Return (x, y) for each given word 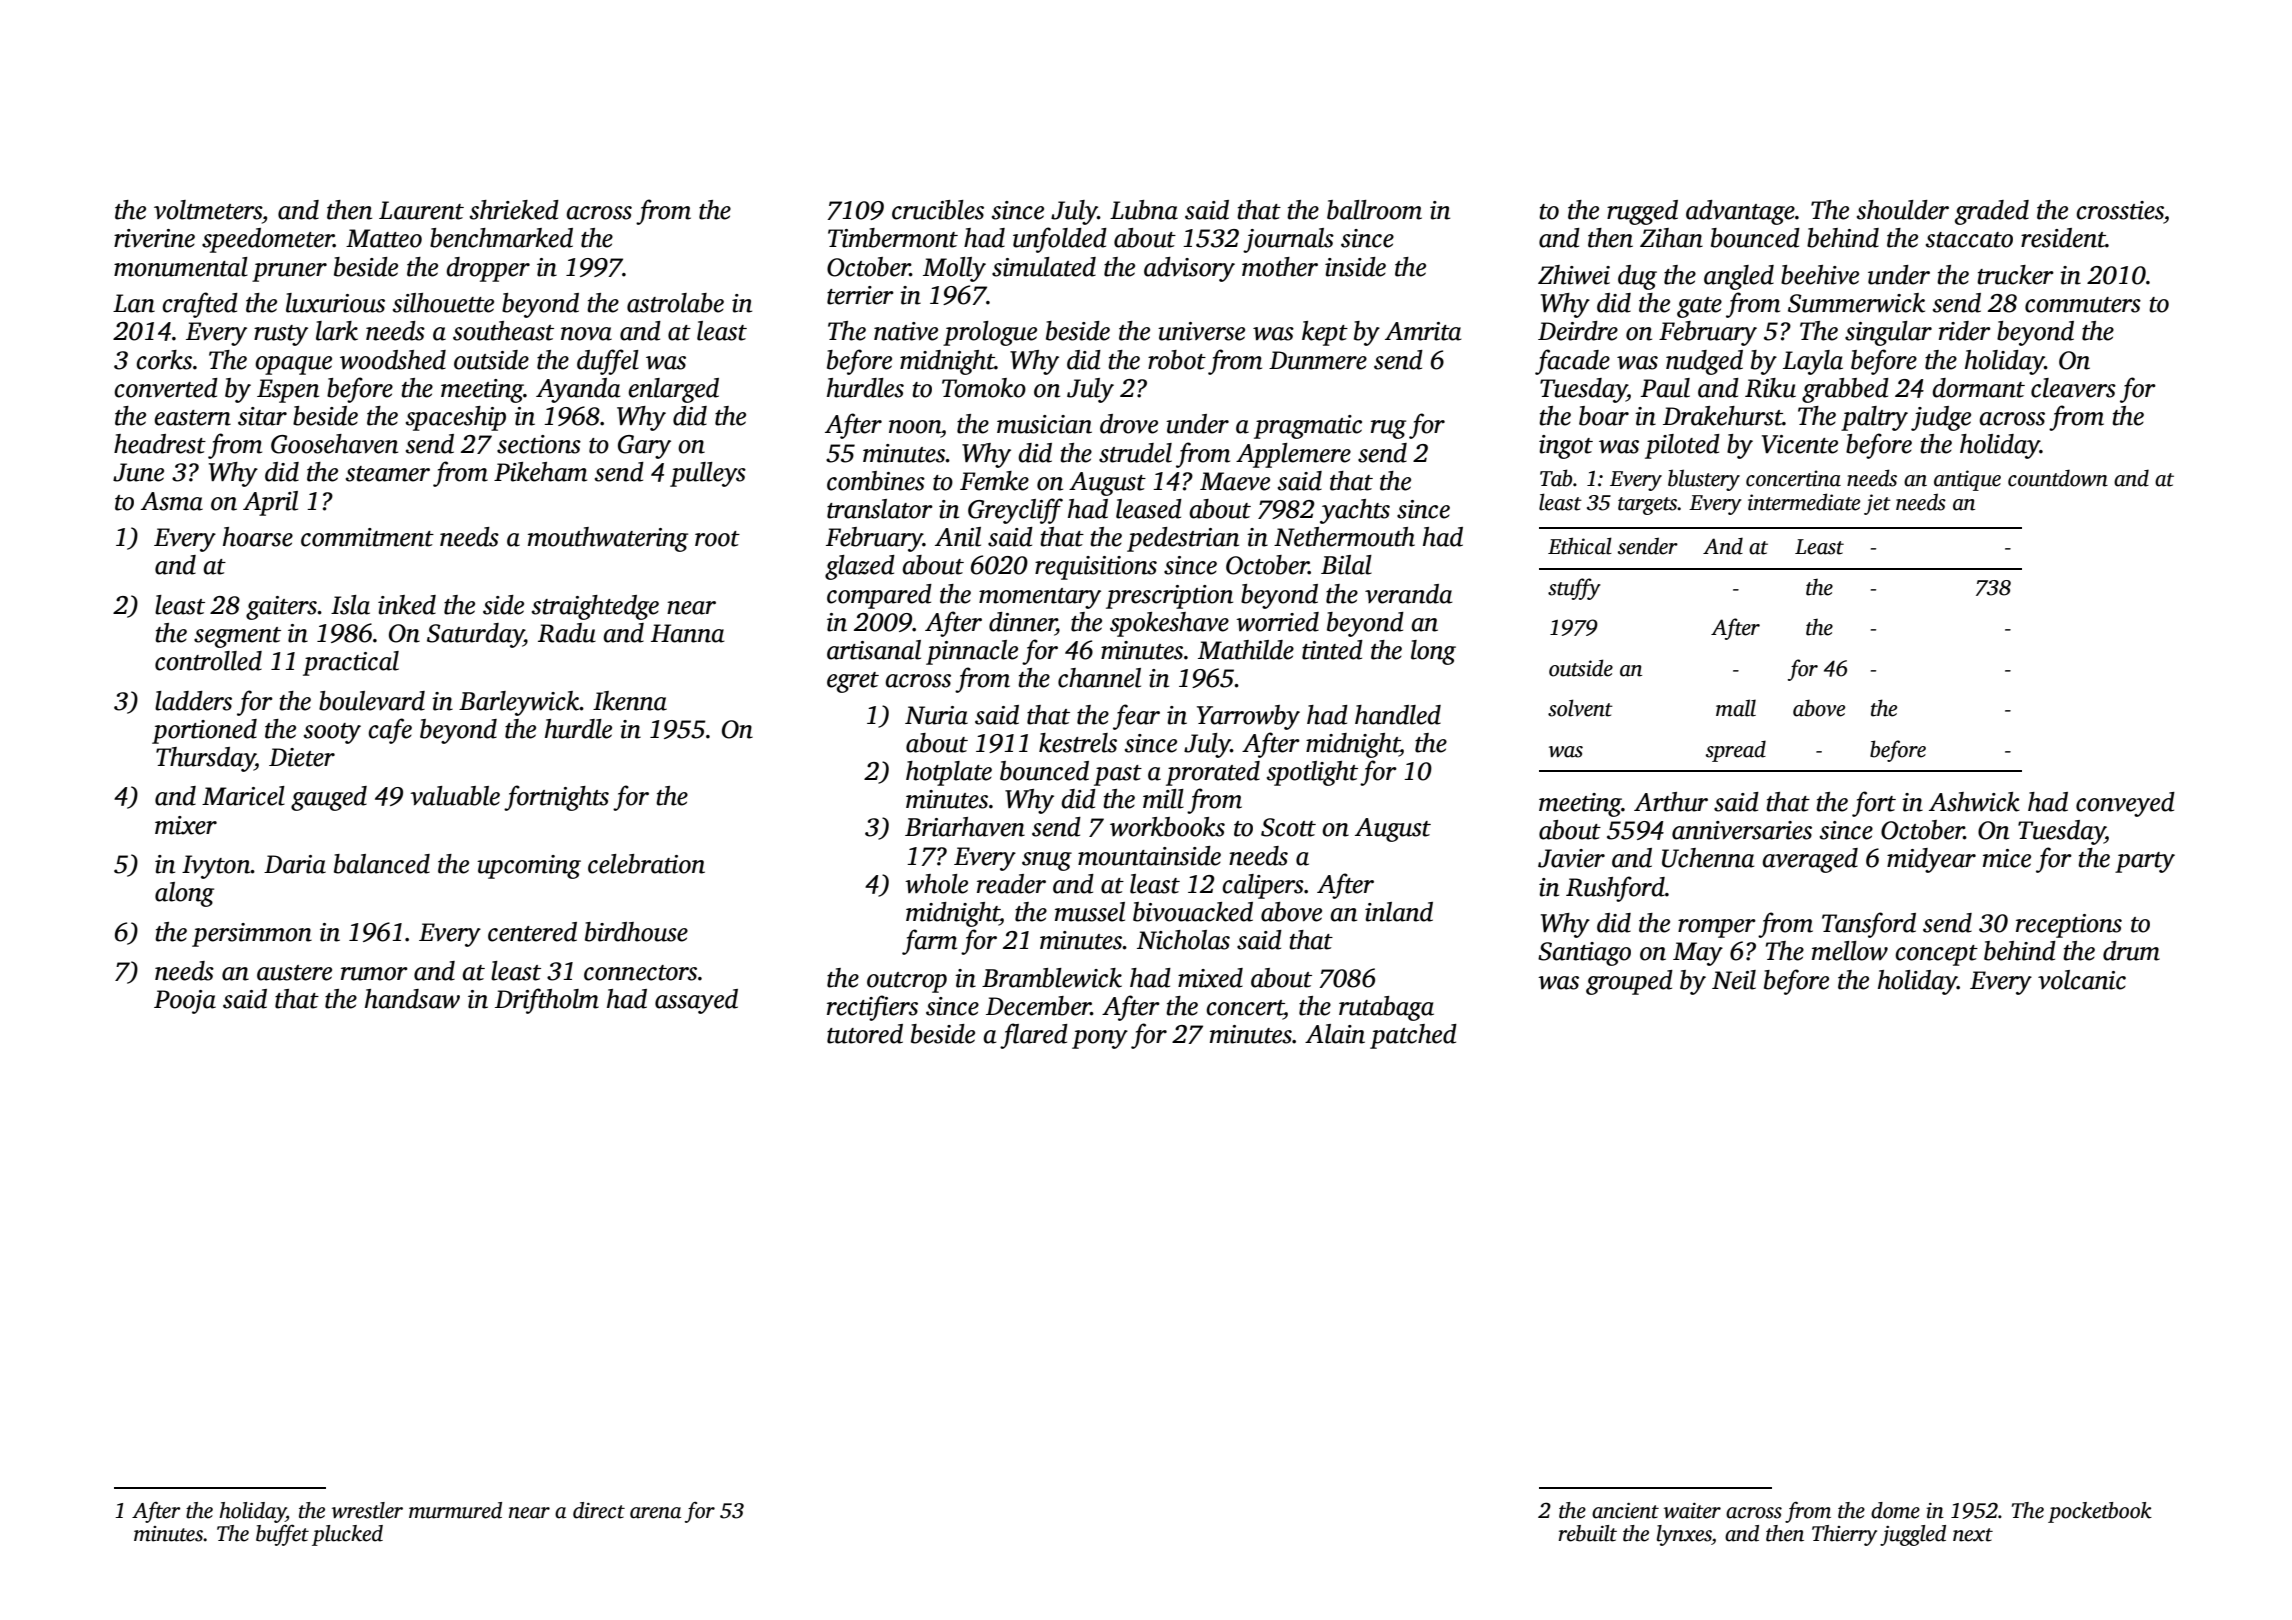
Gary (644, 447)
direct (599, 1510)
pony (1100, 1039)
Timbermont (893, 238)
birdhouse (636, 932)
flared (1034, 1036)
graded (1992, 212)
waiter (1692, 1511)
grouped (1629, 982)
